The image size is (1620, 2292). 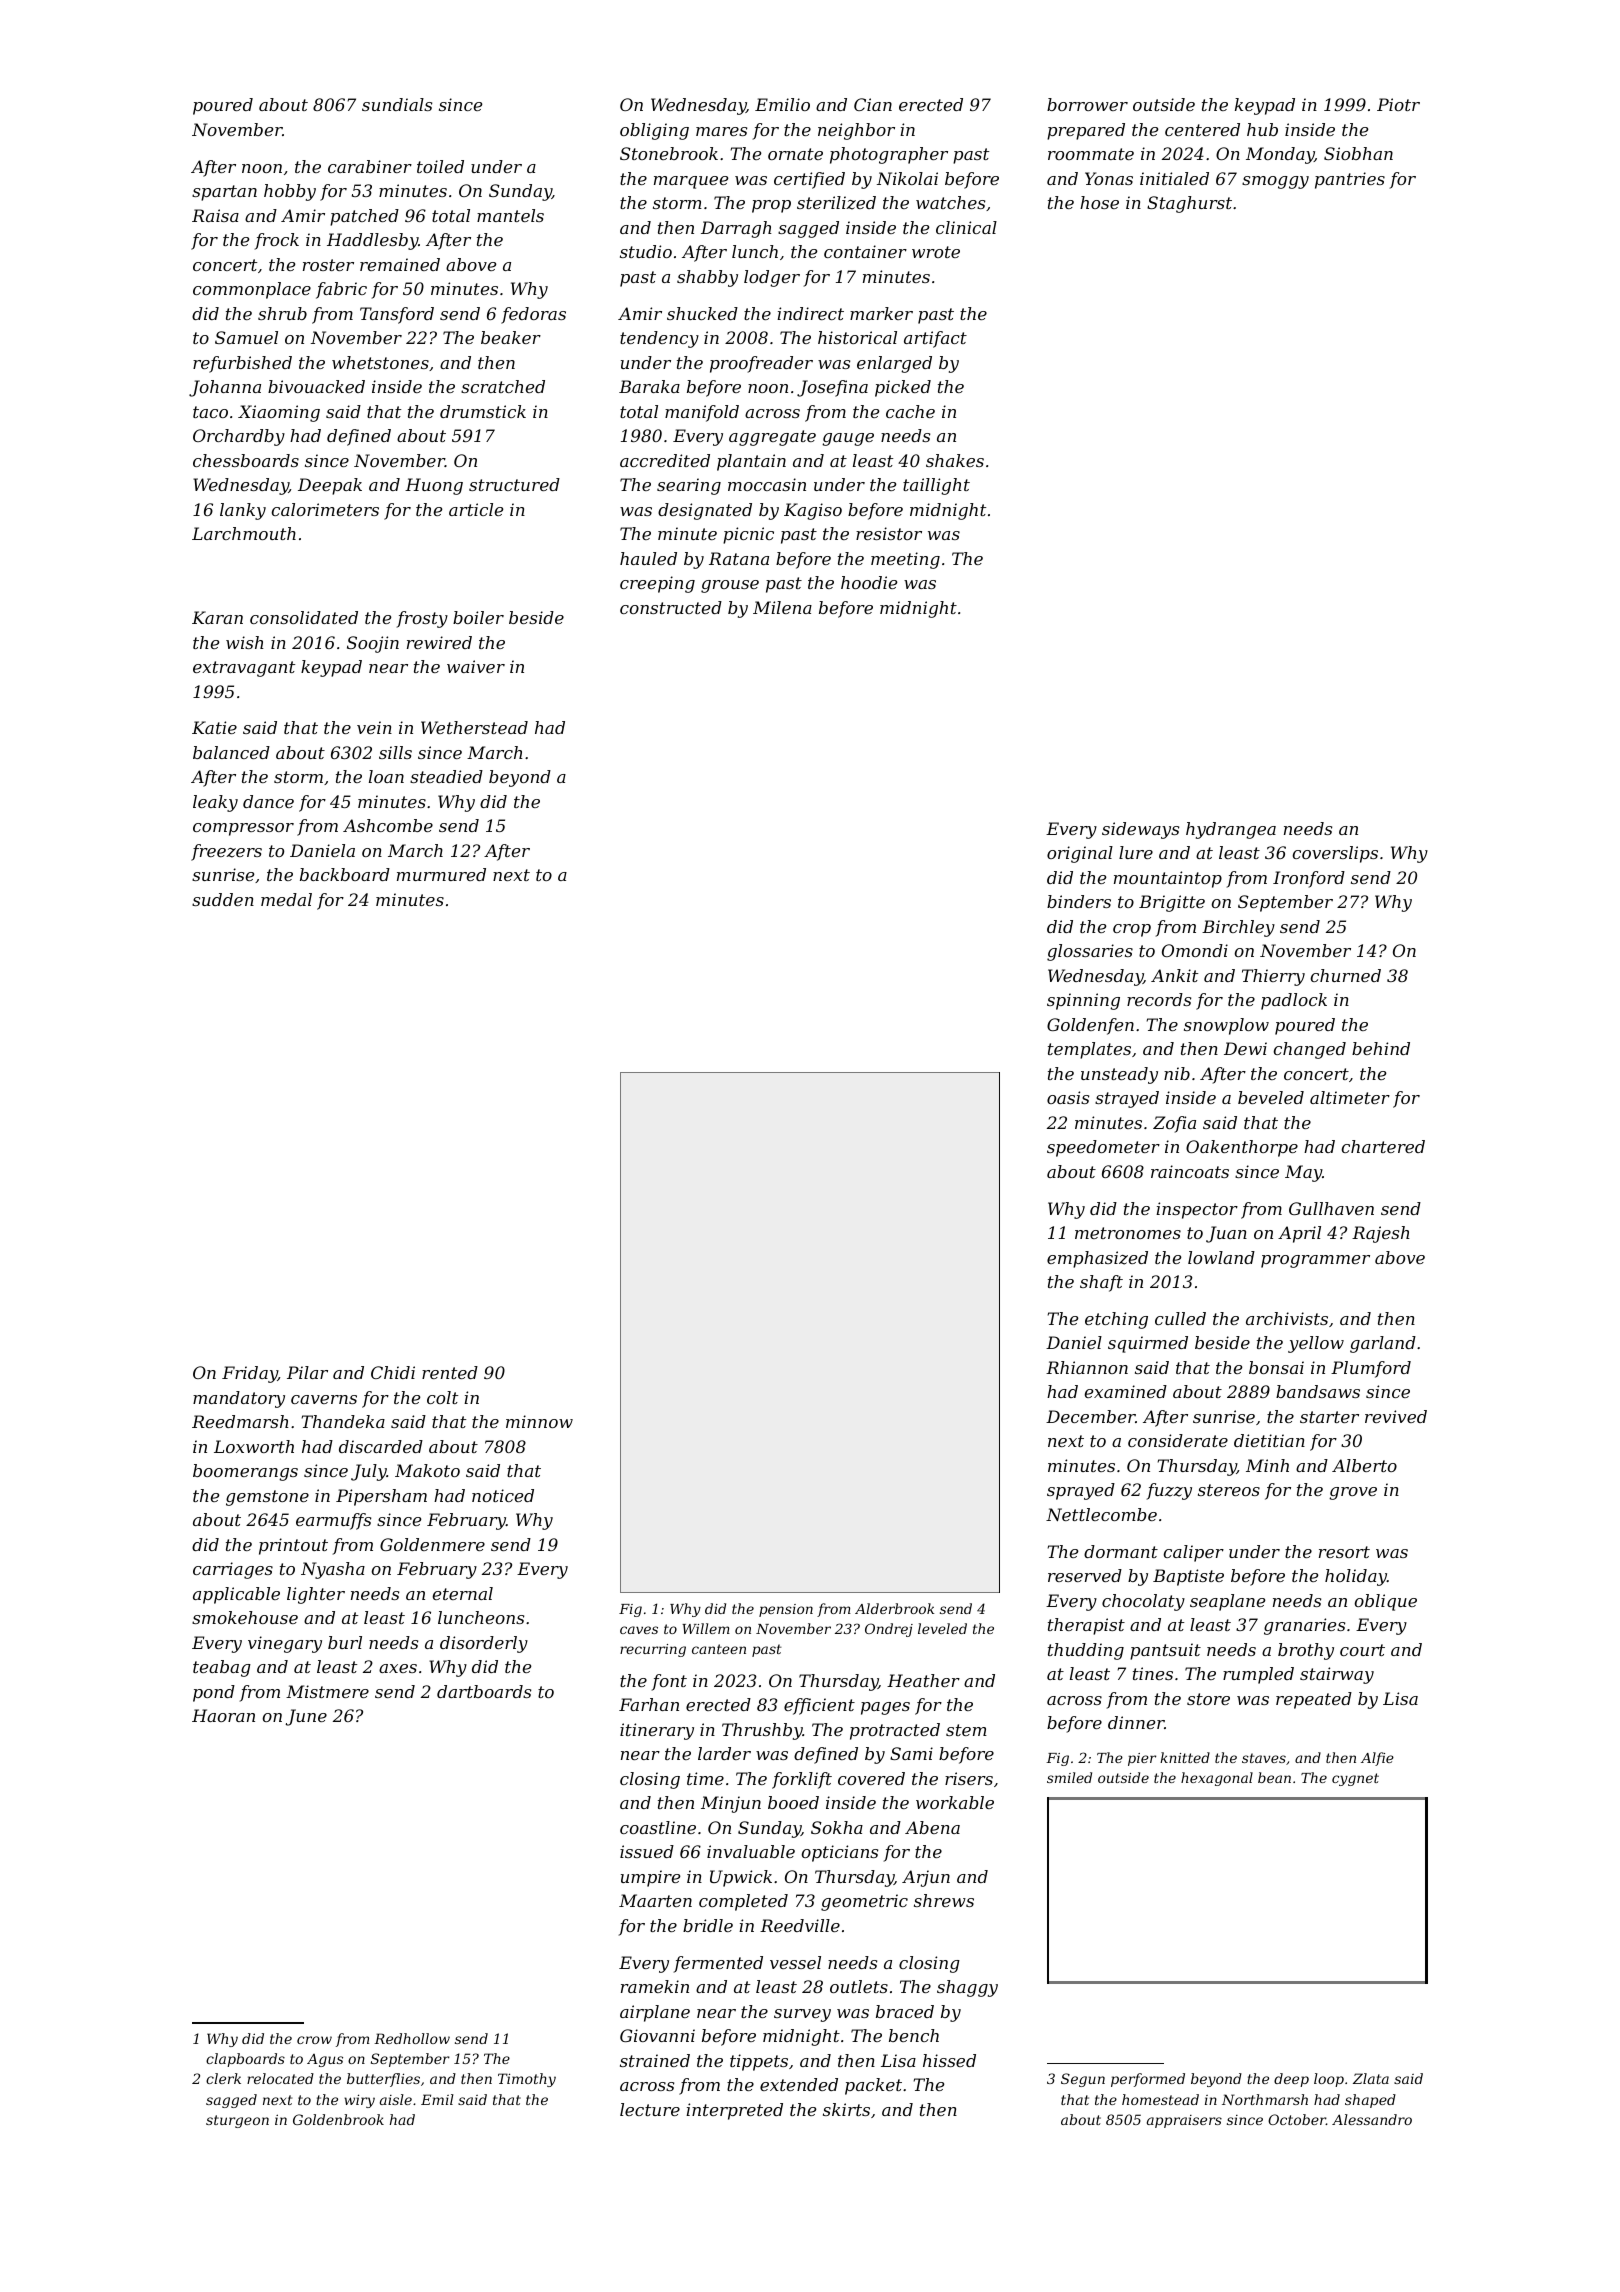 I want to click on sturgeon, so click(x=237, y=2121).
